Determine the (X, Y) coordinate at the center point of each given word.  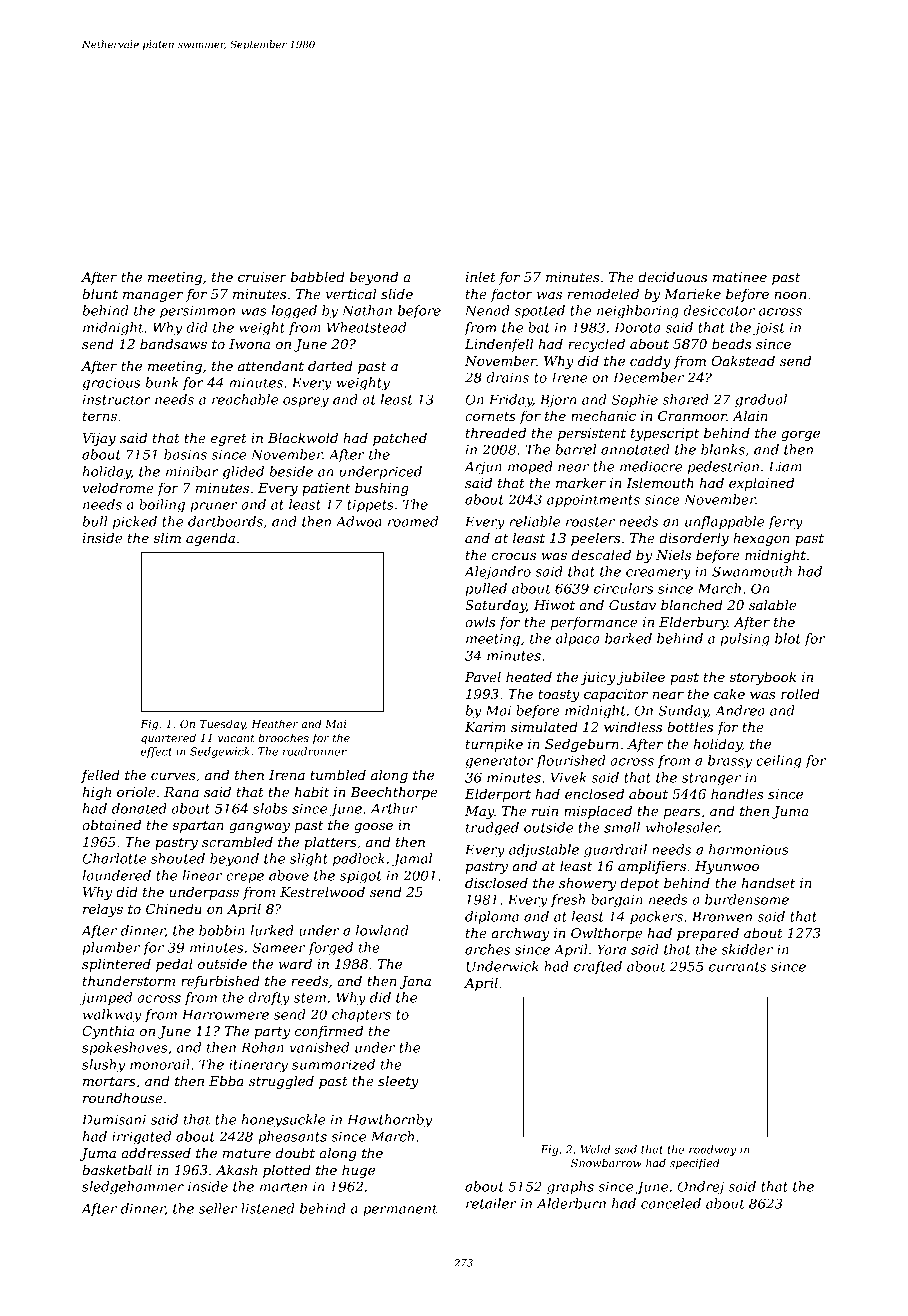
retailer (491, 1203)
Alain (750, 415)
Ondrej (701, 1188)
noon (790, 295)
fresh (568, 900)
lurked (272, 930)
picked (135, 523)
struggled (281, 1082)
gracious (111, 384)
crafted (598, 967)
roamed (413, 521)
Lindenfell (499, 345)
